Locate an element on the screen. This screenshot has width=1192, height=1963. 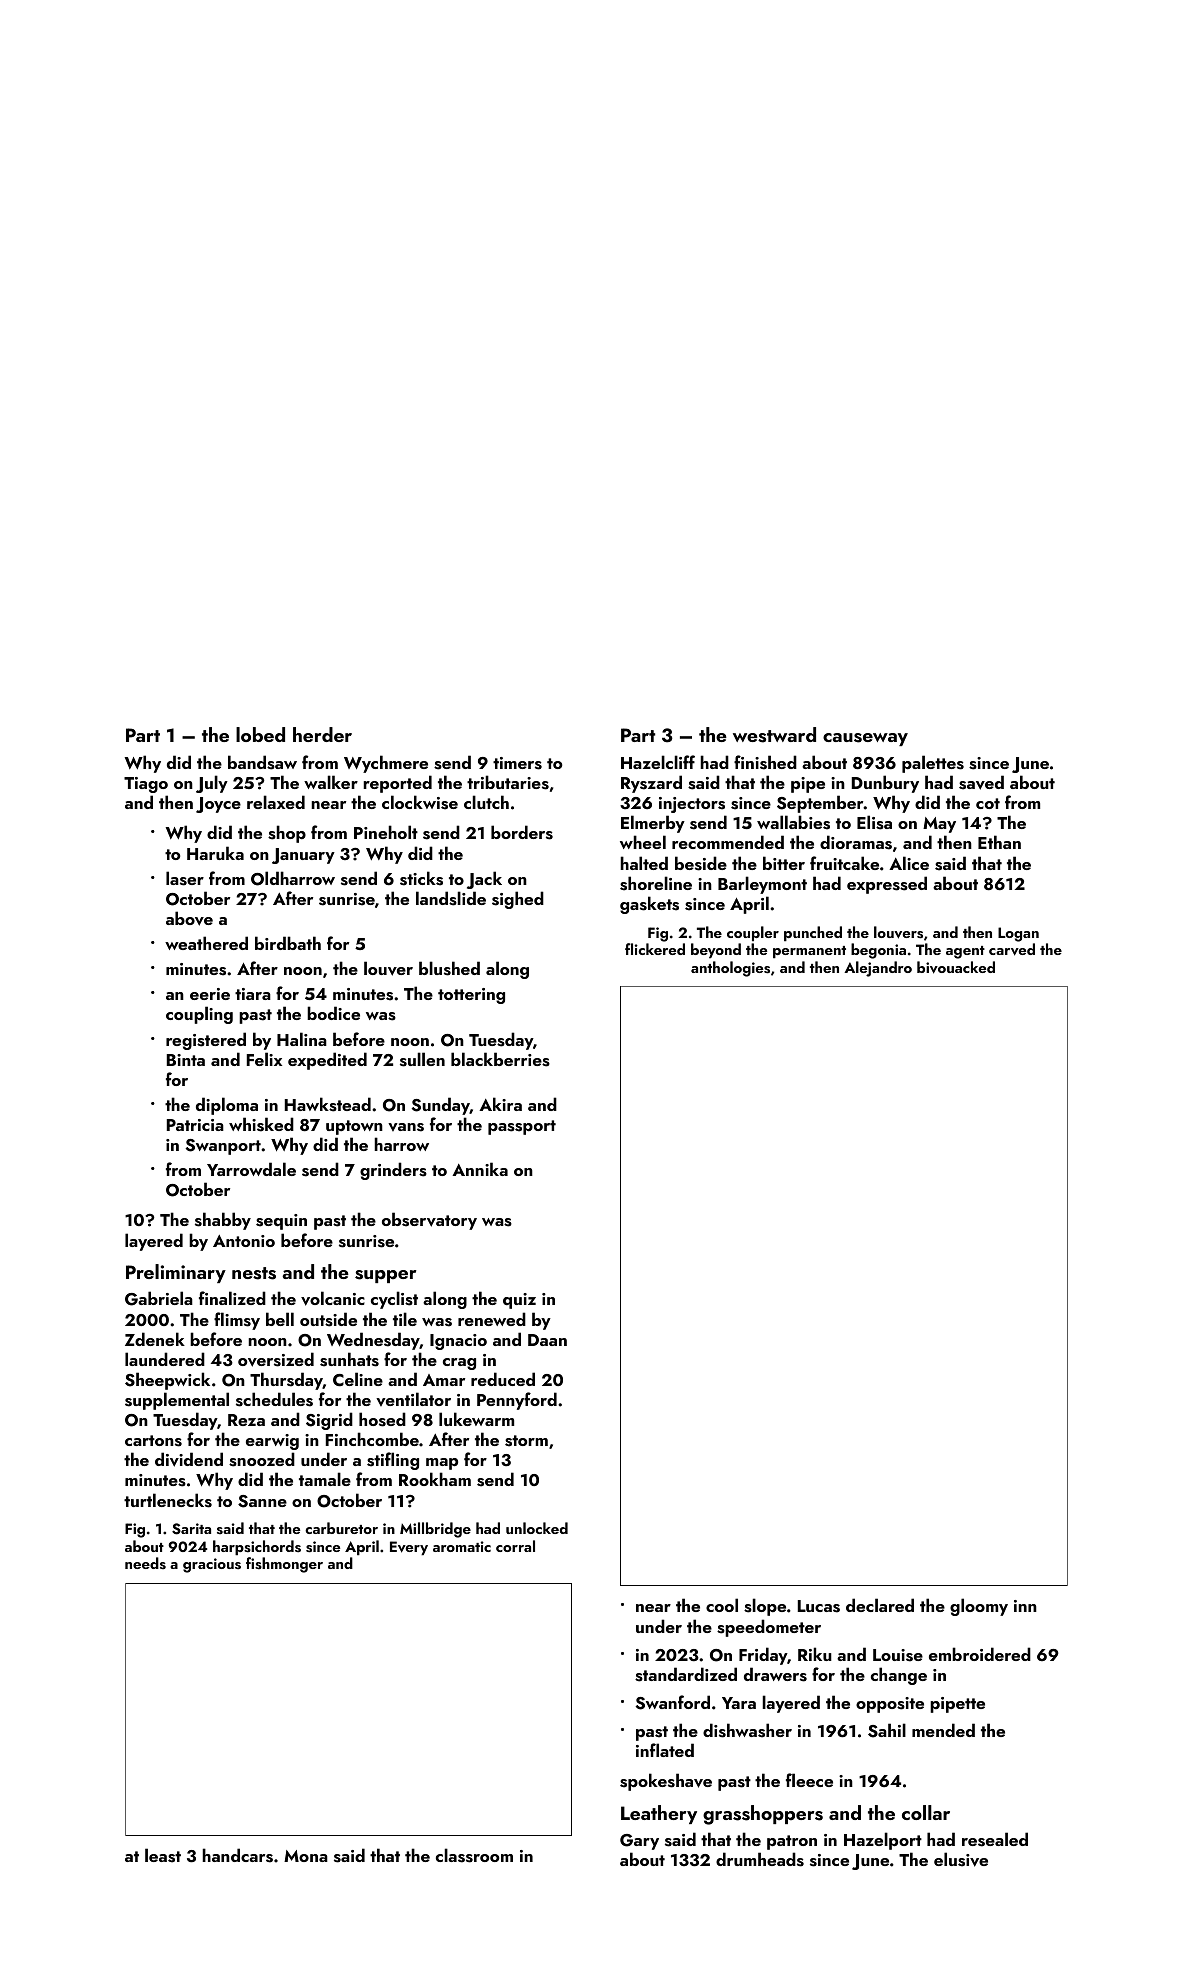
causeway is located at coordinates (865, 739).
